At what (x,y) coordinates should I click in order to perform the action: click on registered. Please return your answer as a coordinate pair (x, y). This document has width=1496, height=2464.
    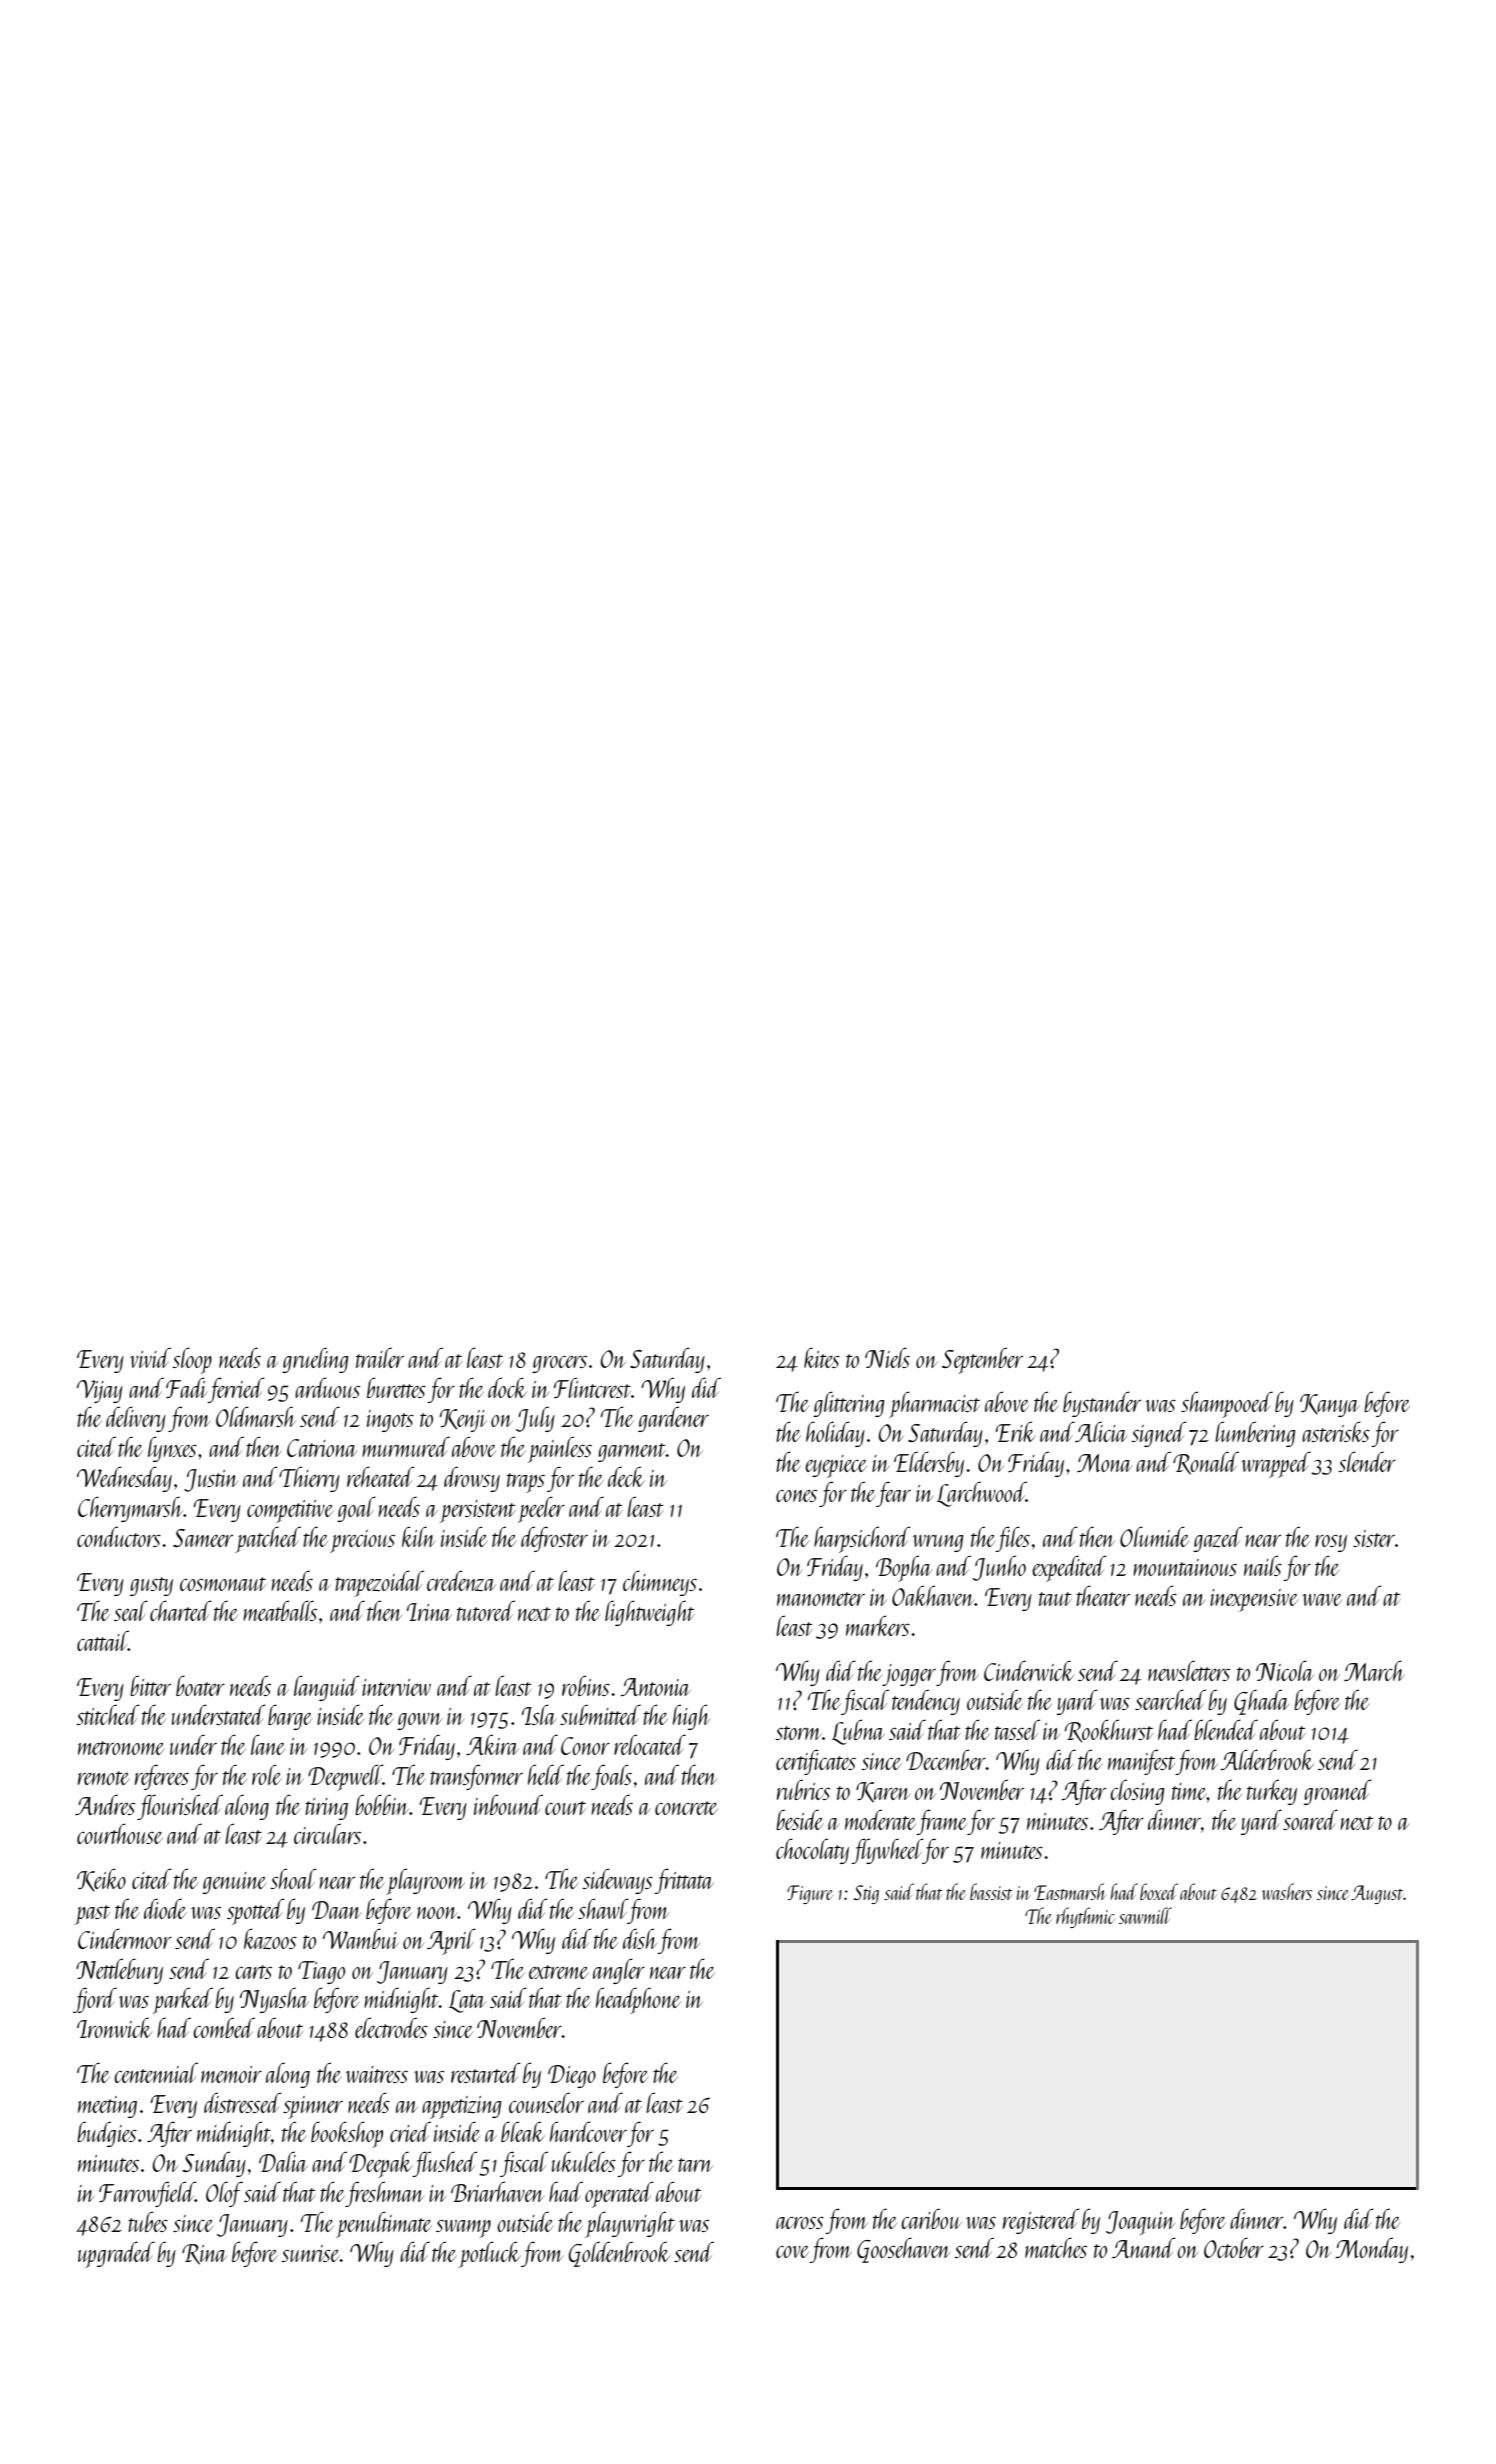
    Looking at the image, I should click on (1041, 2221).
